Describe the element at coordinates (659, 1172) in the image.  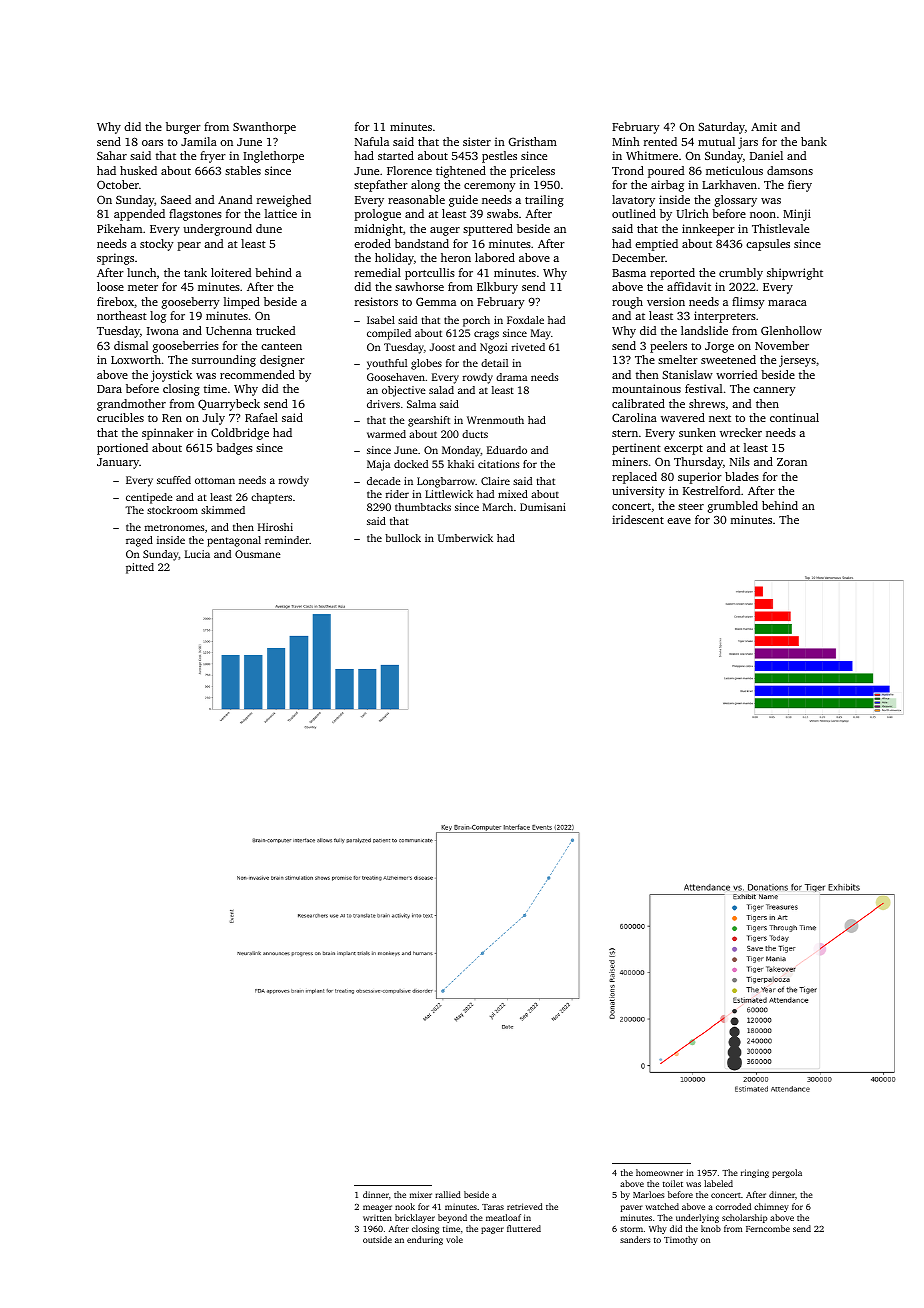
I see `homeowner` at that location.
